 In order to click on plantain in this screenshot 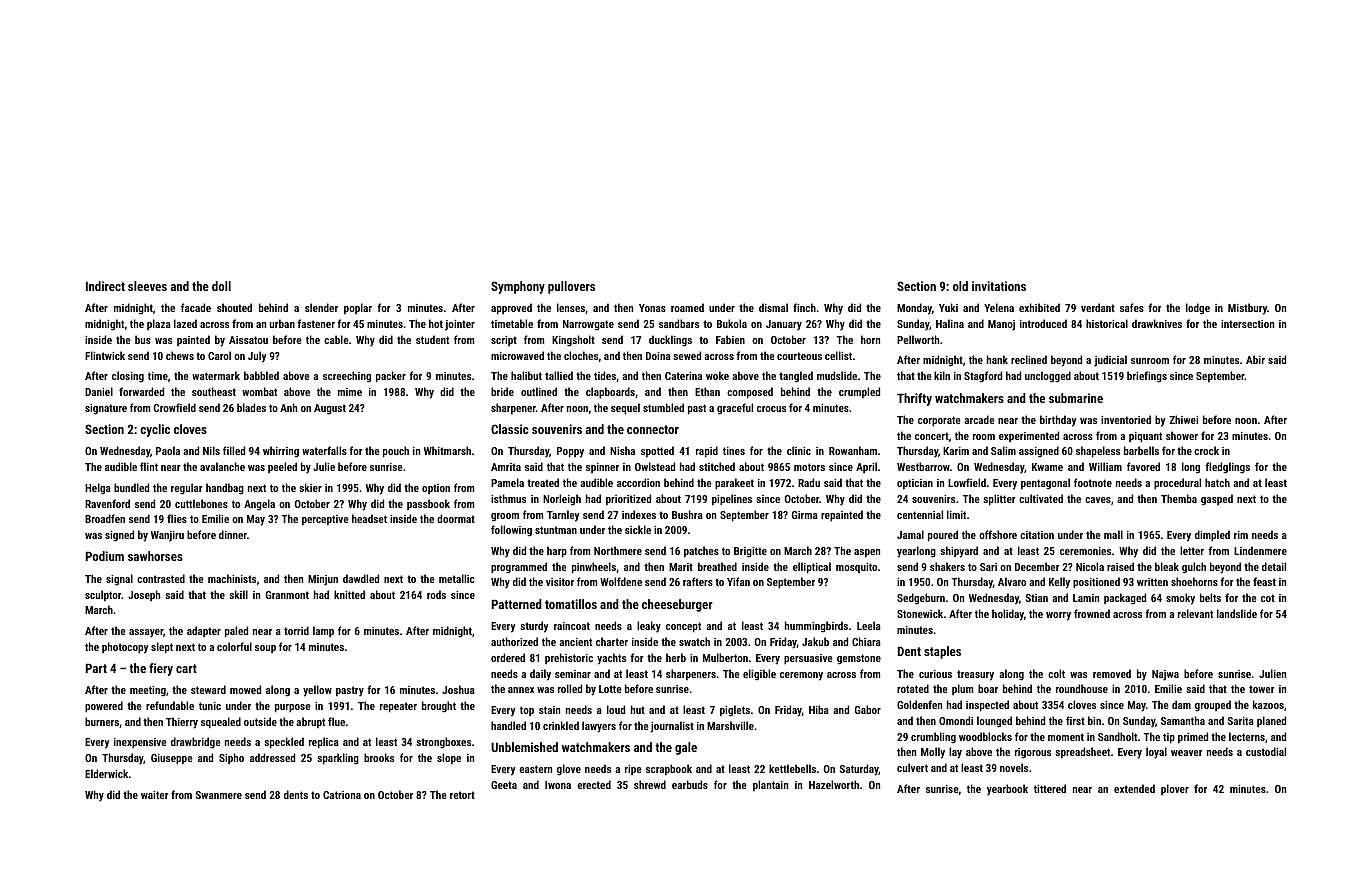, I will do `click(770, 786)`.
